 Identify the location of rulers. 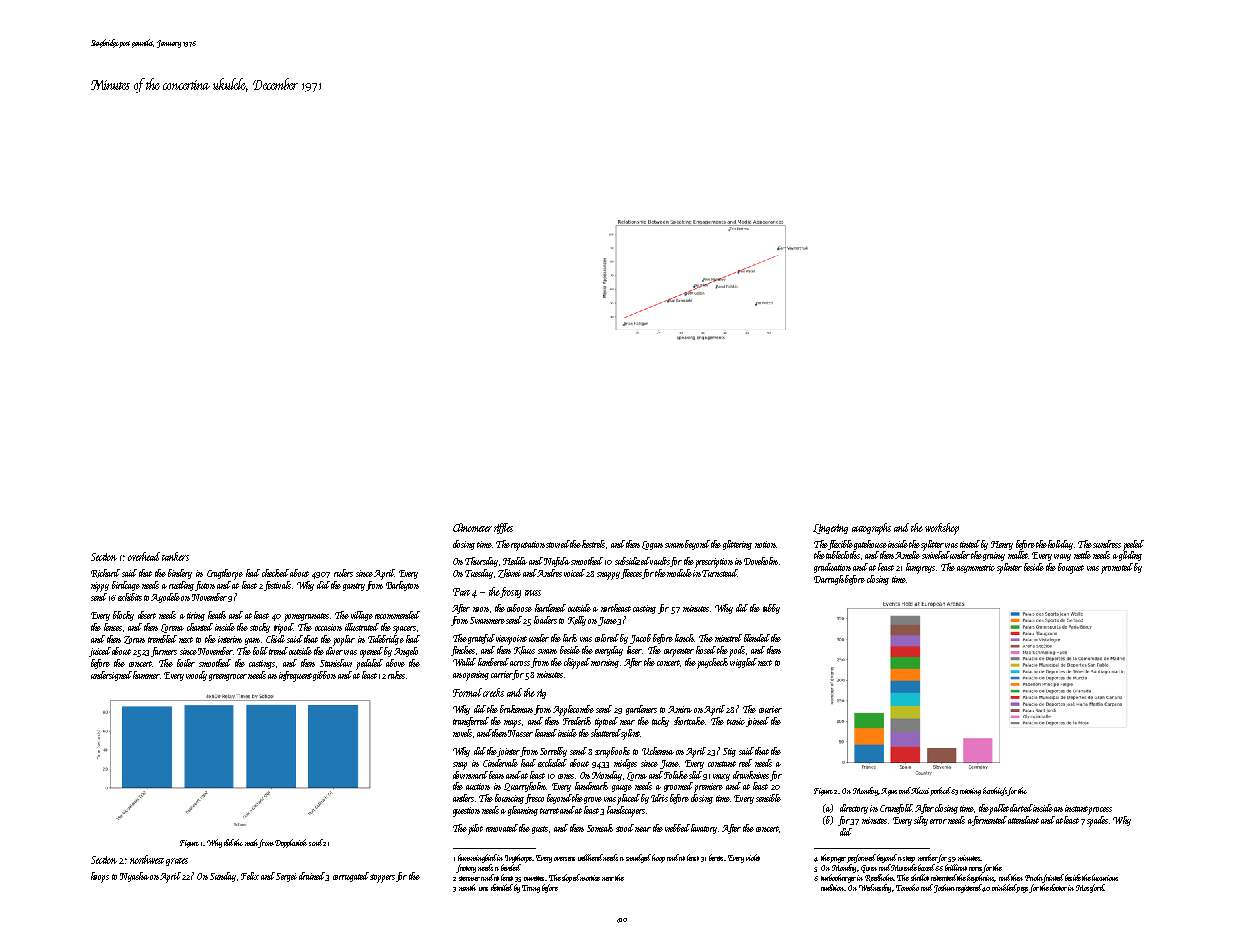
(343, 573).
